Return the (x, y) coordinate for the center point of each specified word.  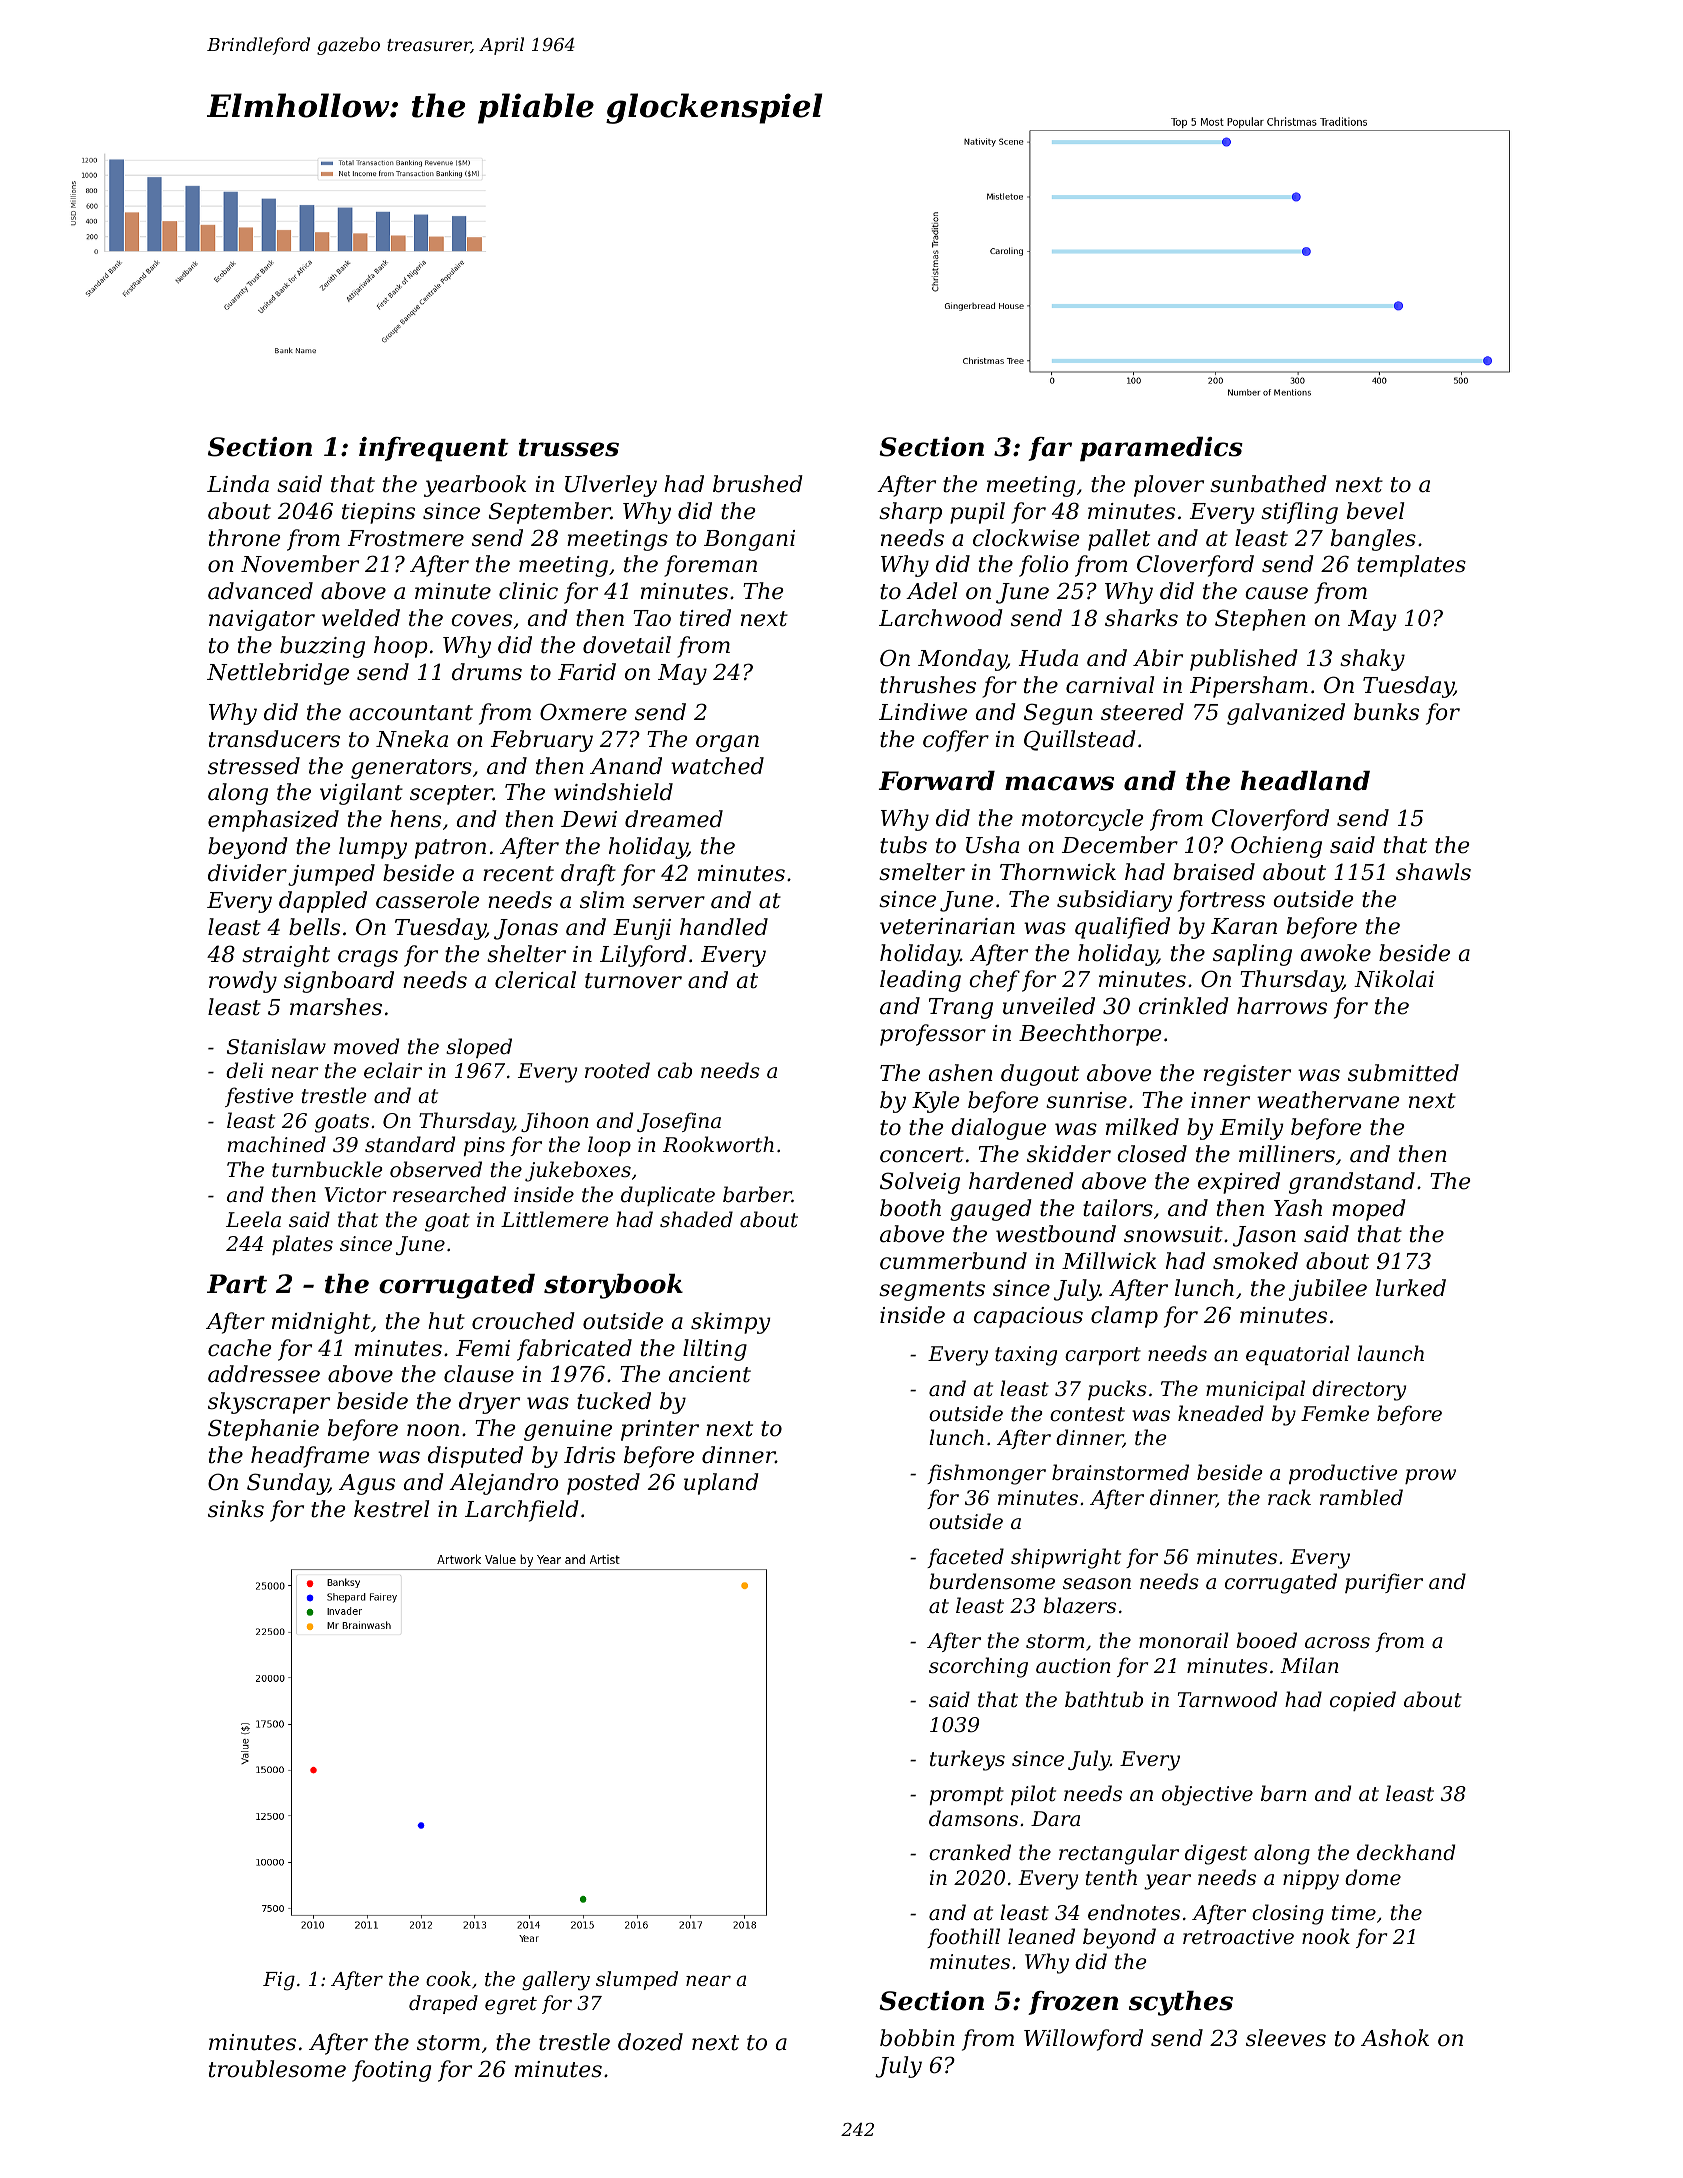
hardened (1021, 1181)
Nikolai (1394, 979)
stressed (254, 766)
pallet (1119, 540)
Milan (1310, 1665)
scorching (978, 1667)
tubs (903, 845)
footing (391, 2071)
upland (721, 1484)
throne (244, 538)
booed (1266, 1640)
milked (1142, 1127)
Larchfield (522, 1511)
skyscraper (269, 1403)
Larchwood (941, 618)
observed (436, 1169)
